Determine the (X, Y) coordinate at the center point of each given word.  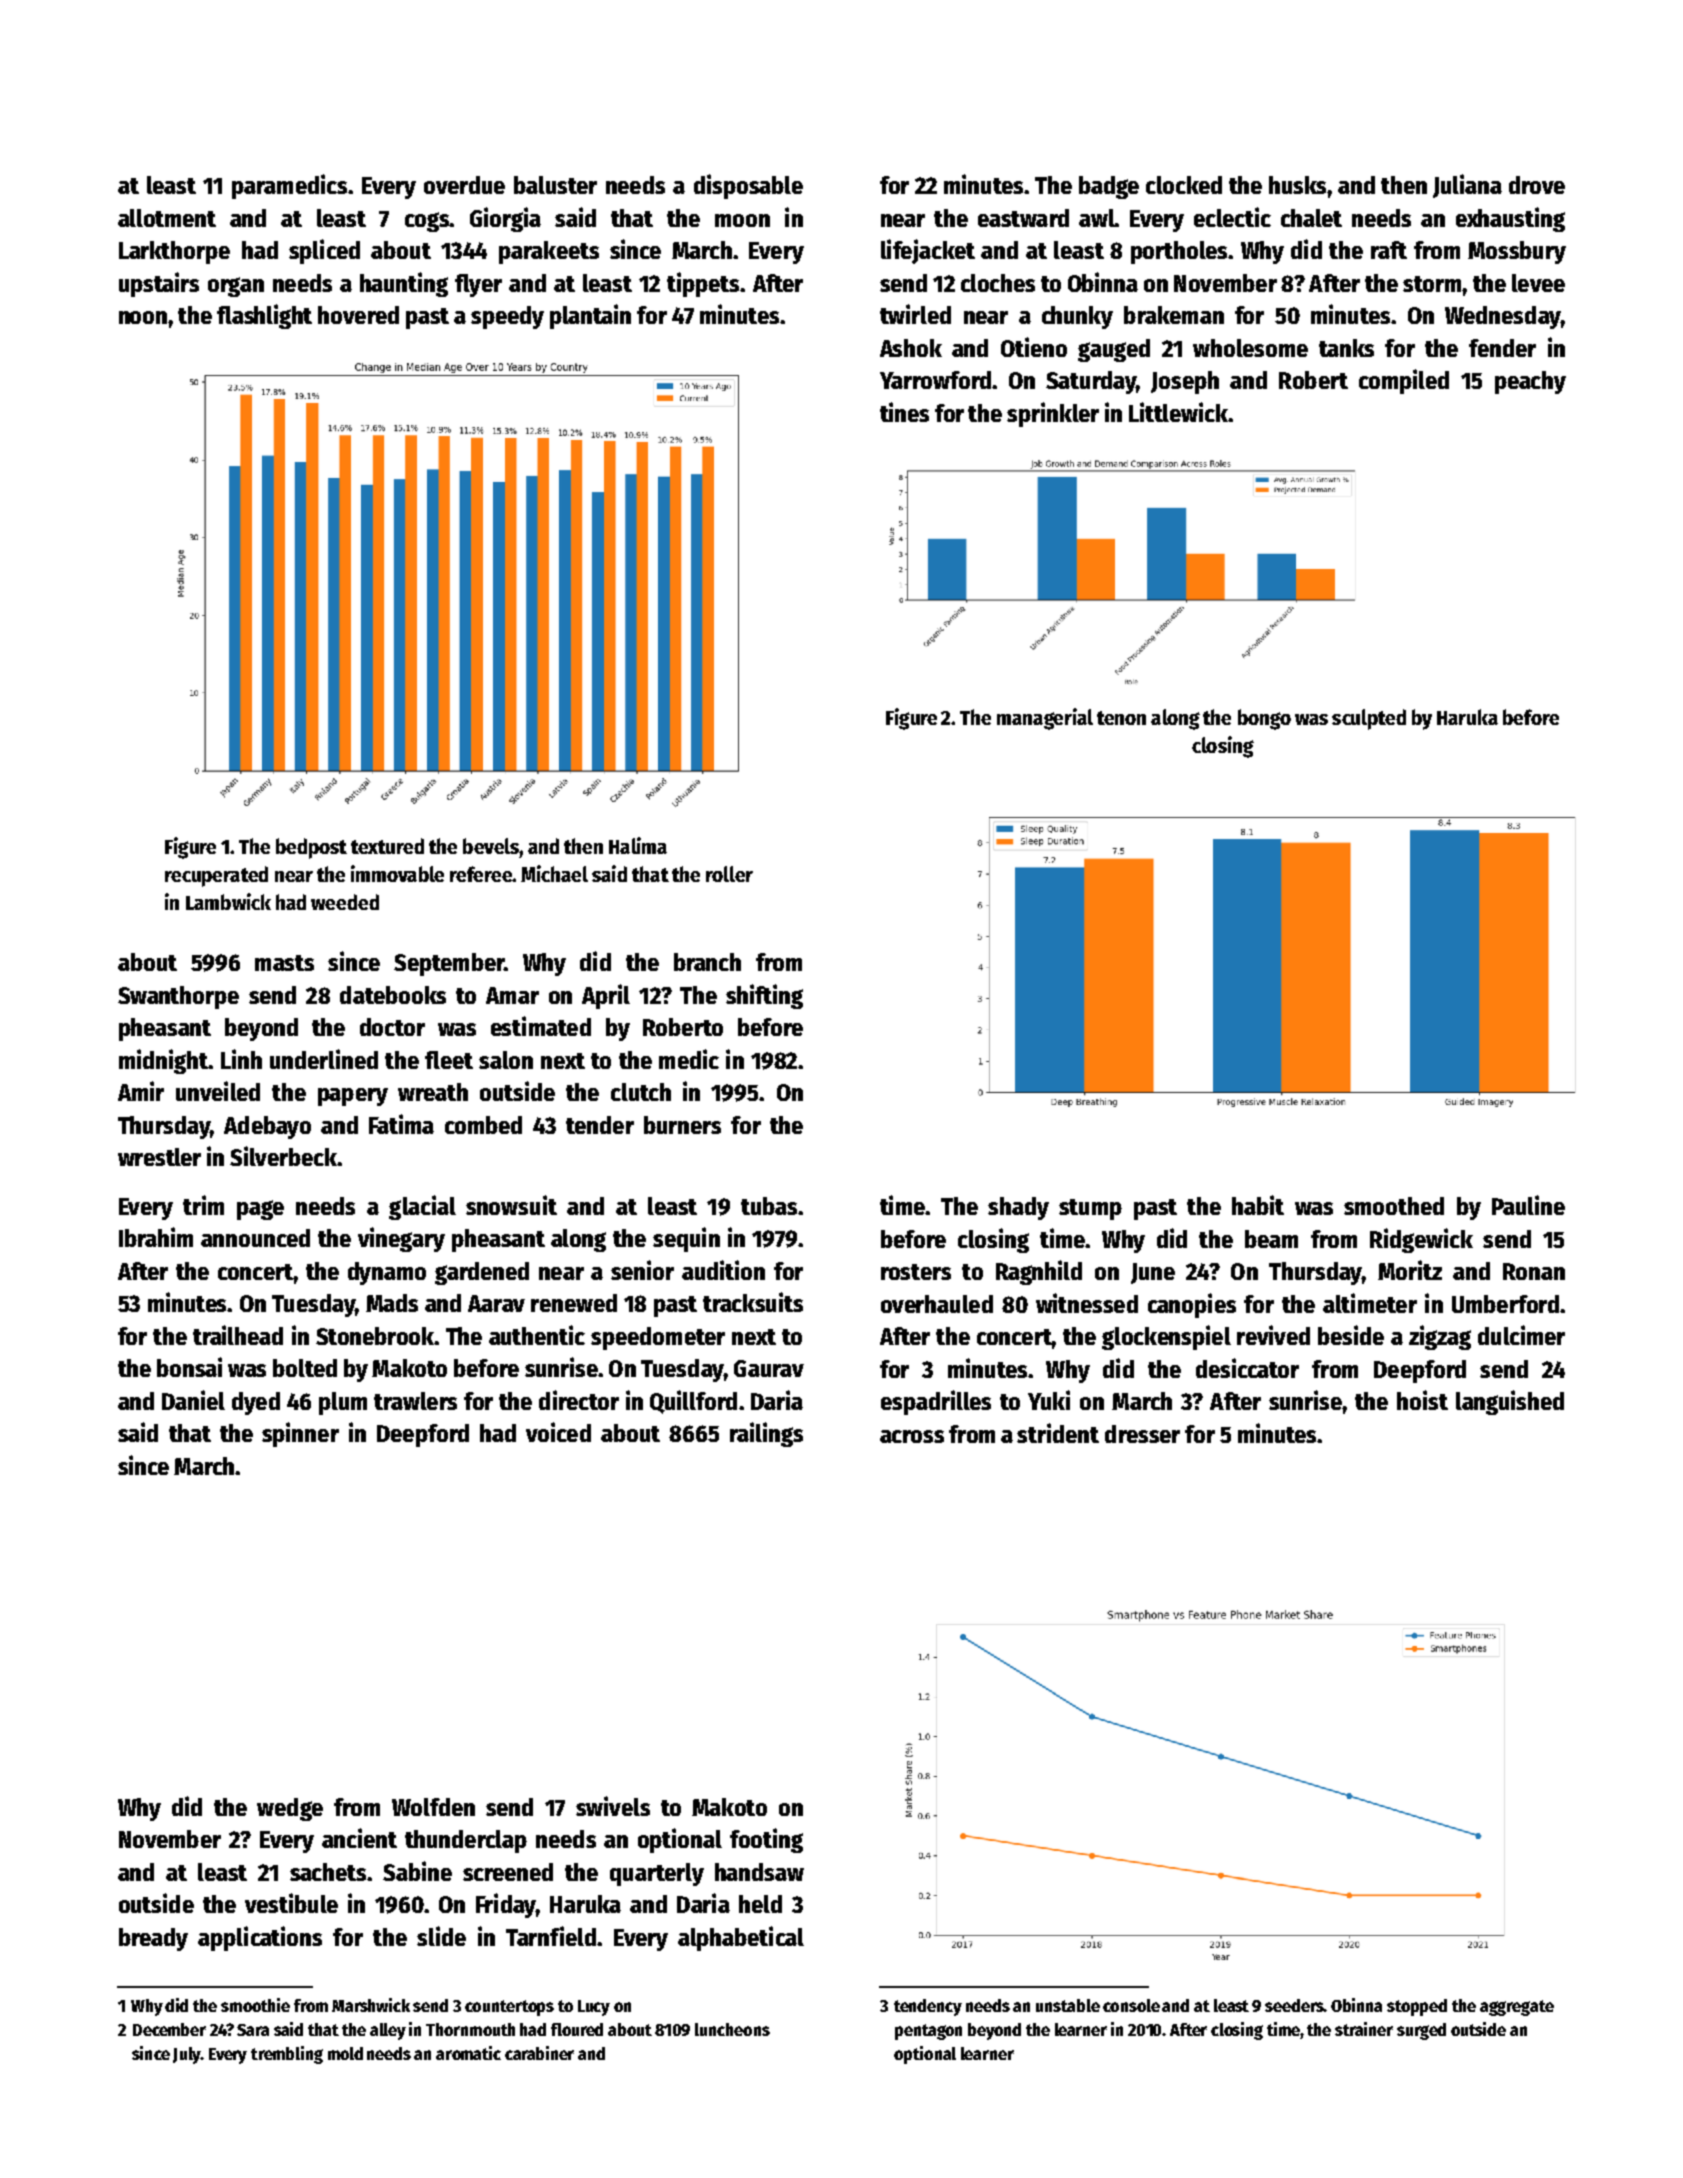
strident (1058, 1433)
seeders (1294, 2005)
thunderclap (466, 1841)
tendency (928, 2007)
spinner (300, 1434)
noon (143, 317)
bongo (1264, 719)
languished (1510, 1402)
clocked (1184, 185)
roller (729, 874)
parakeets (549, 252)
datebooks (393, 995)
